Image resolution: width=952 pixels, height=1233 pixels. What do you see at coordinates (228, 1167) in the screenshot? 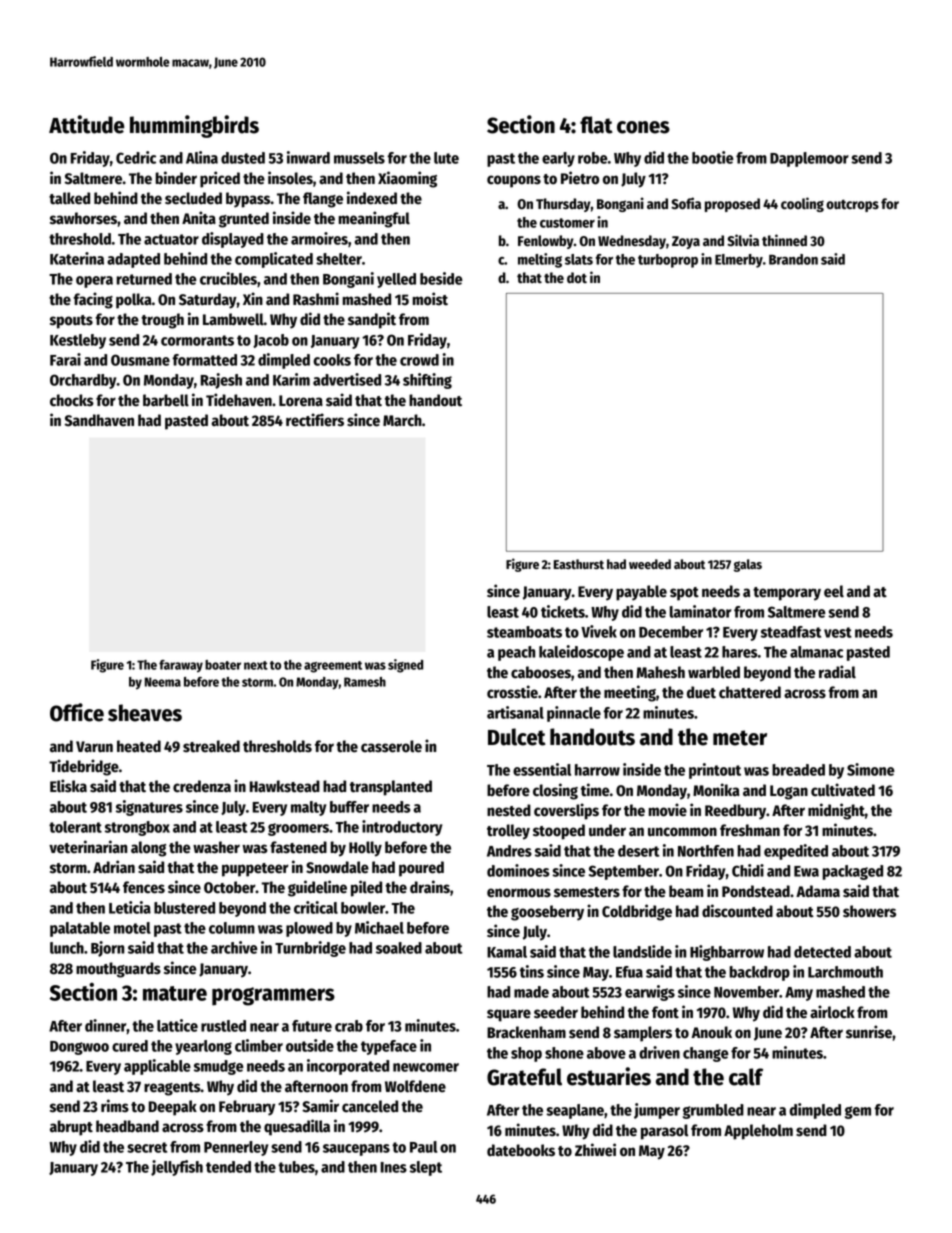
I see `tended` at bounding box center [228, 1167].
